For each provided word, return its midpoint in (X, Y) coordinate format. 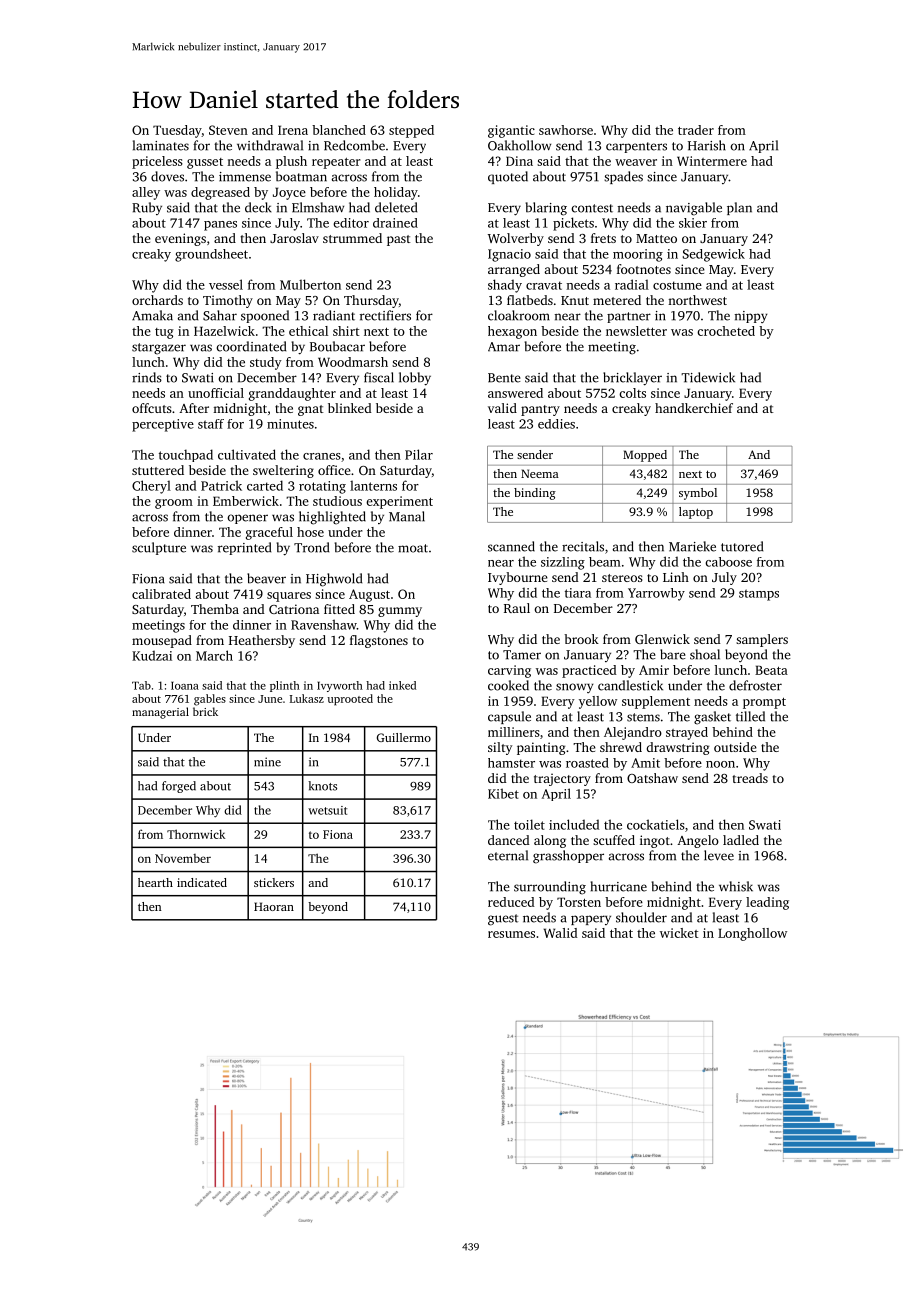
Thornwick (196, 834)
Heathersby (262, 641)
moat (413, 548)
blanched (339, 130)
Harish (707, 145)
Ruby (147, 208)
